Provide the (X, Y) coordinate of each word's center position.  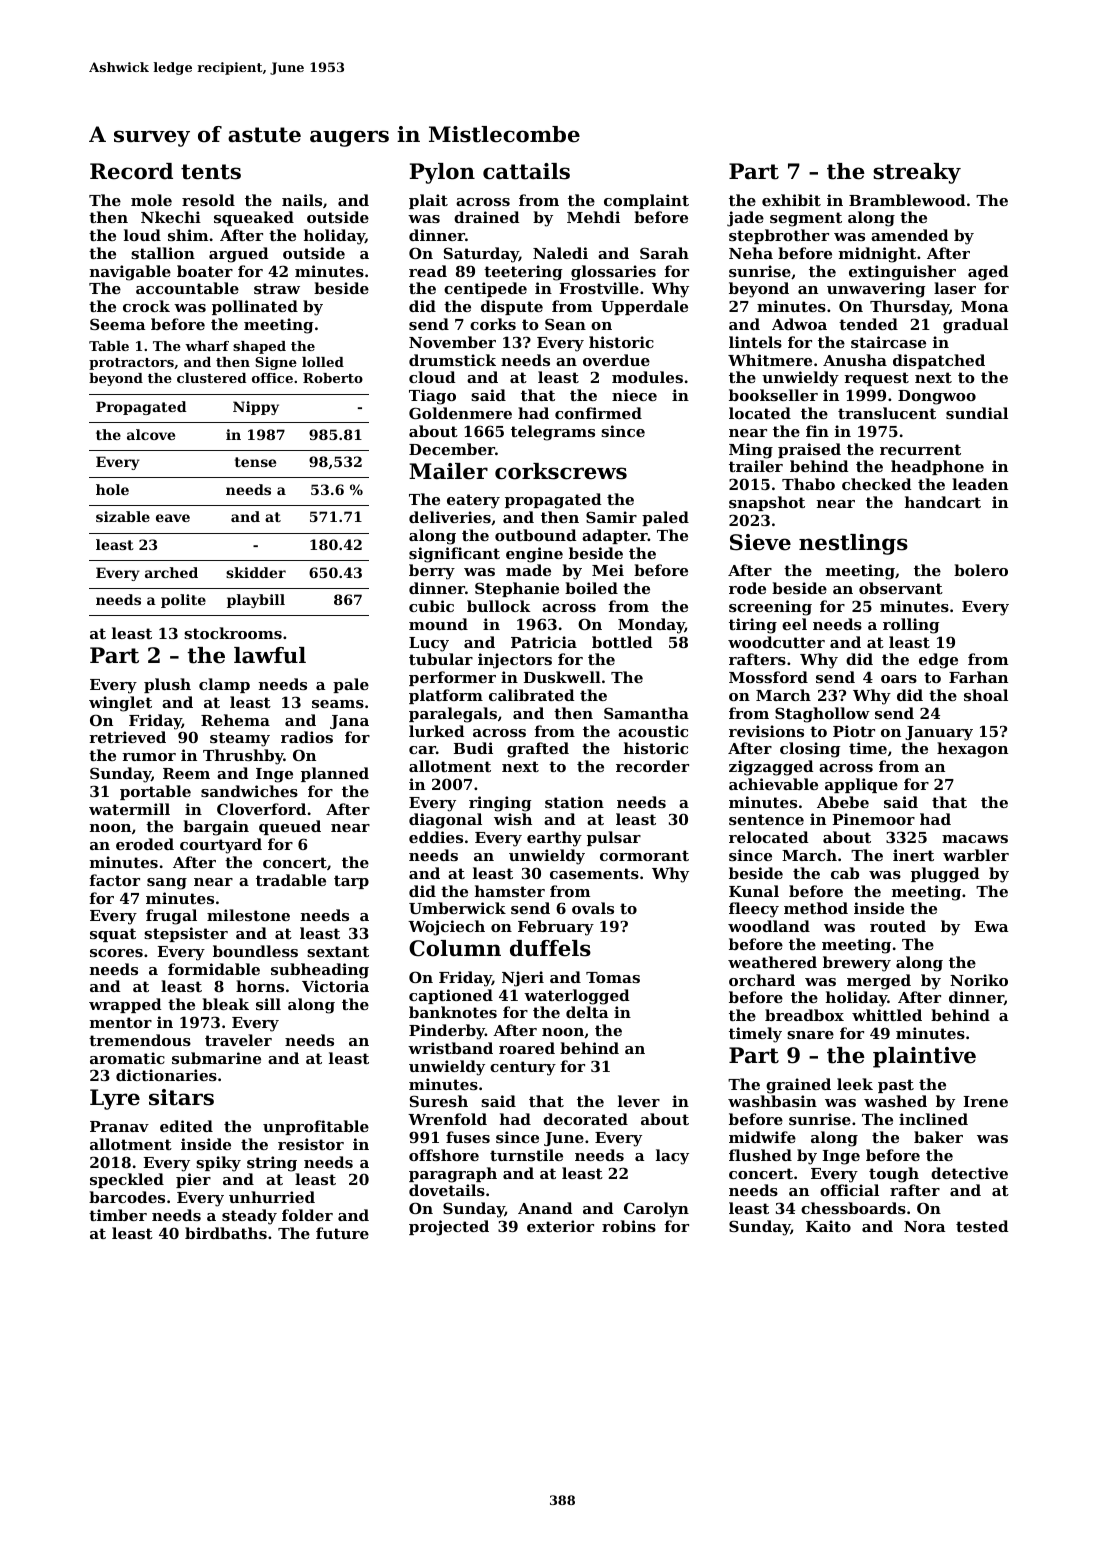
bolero (981, 570)
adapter (615, 536)
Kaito (828, 1226)
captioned (451, 996)
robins (629, 1226)
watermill (129, 809)
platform (446, 696)
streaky (917, 173)
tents (211, 172)
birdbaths (226, 1233)
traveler (238, 1040)
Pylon (442, 173)
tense (255, 462)
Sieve (760, 542)
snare (810, 1035)
